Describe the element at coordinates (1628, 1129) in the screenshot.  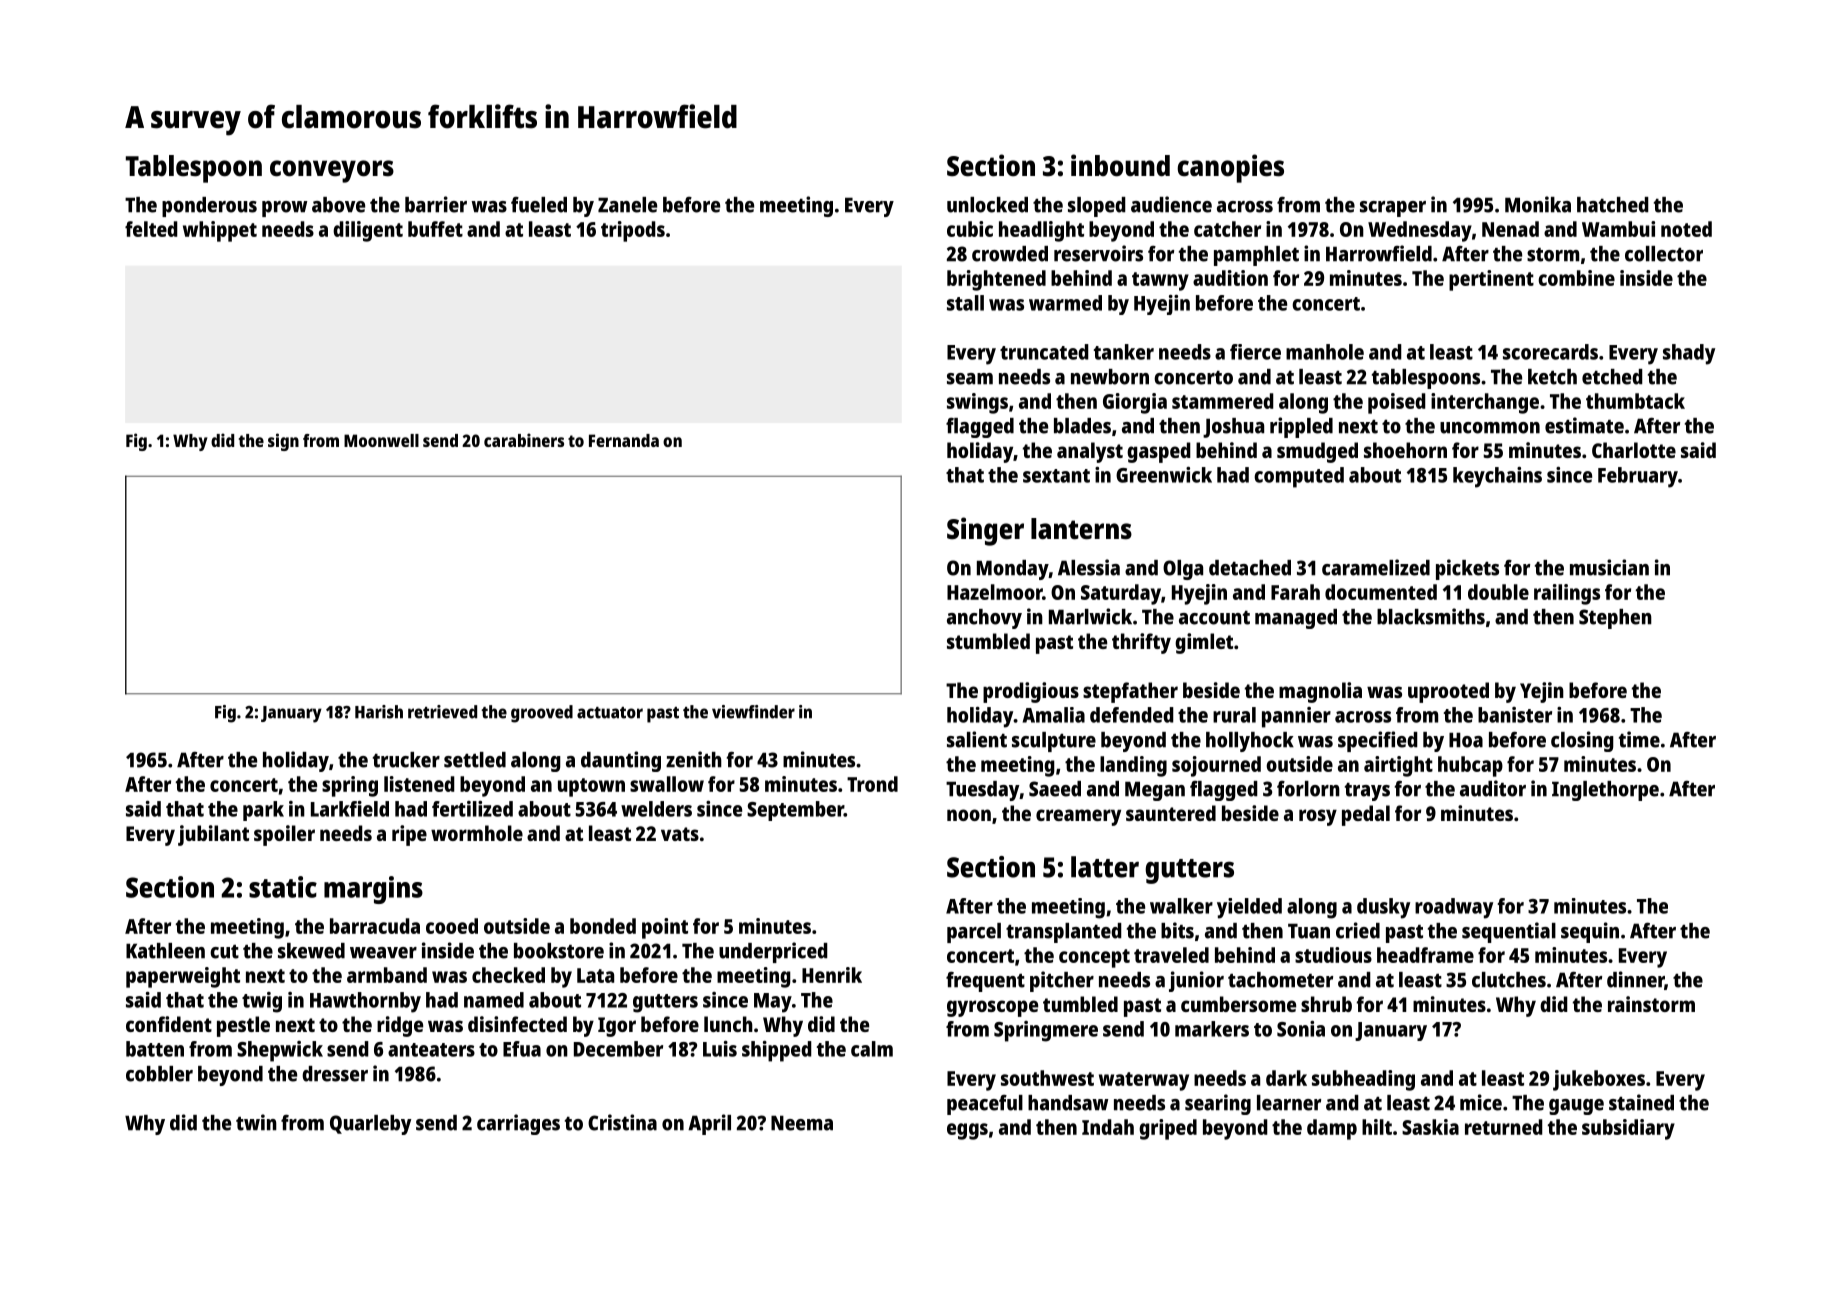
I see `subsidiary` at that location.
